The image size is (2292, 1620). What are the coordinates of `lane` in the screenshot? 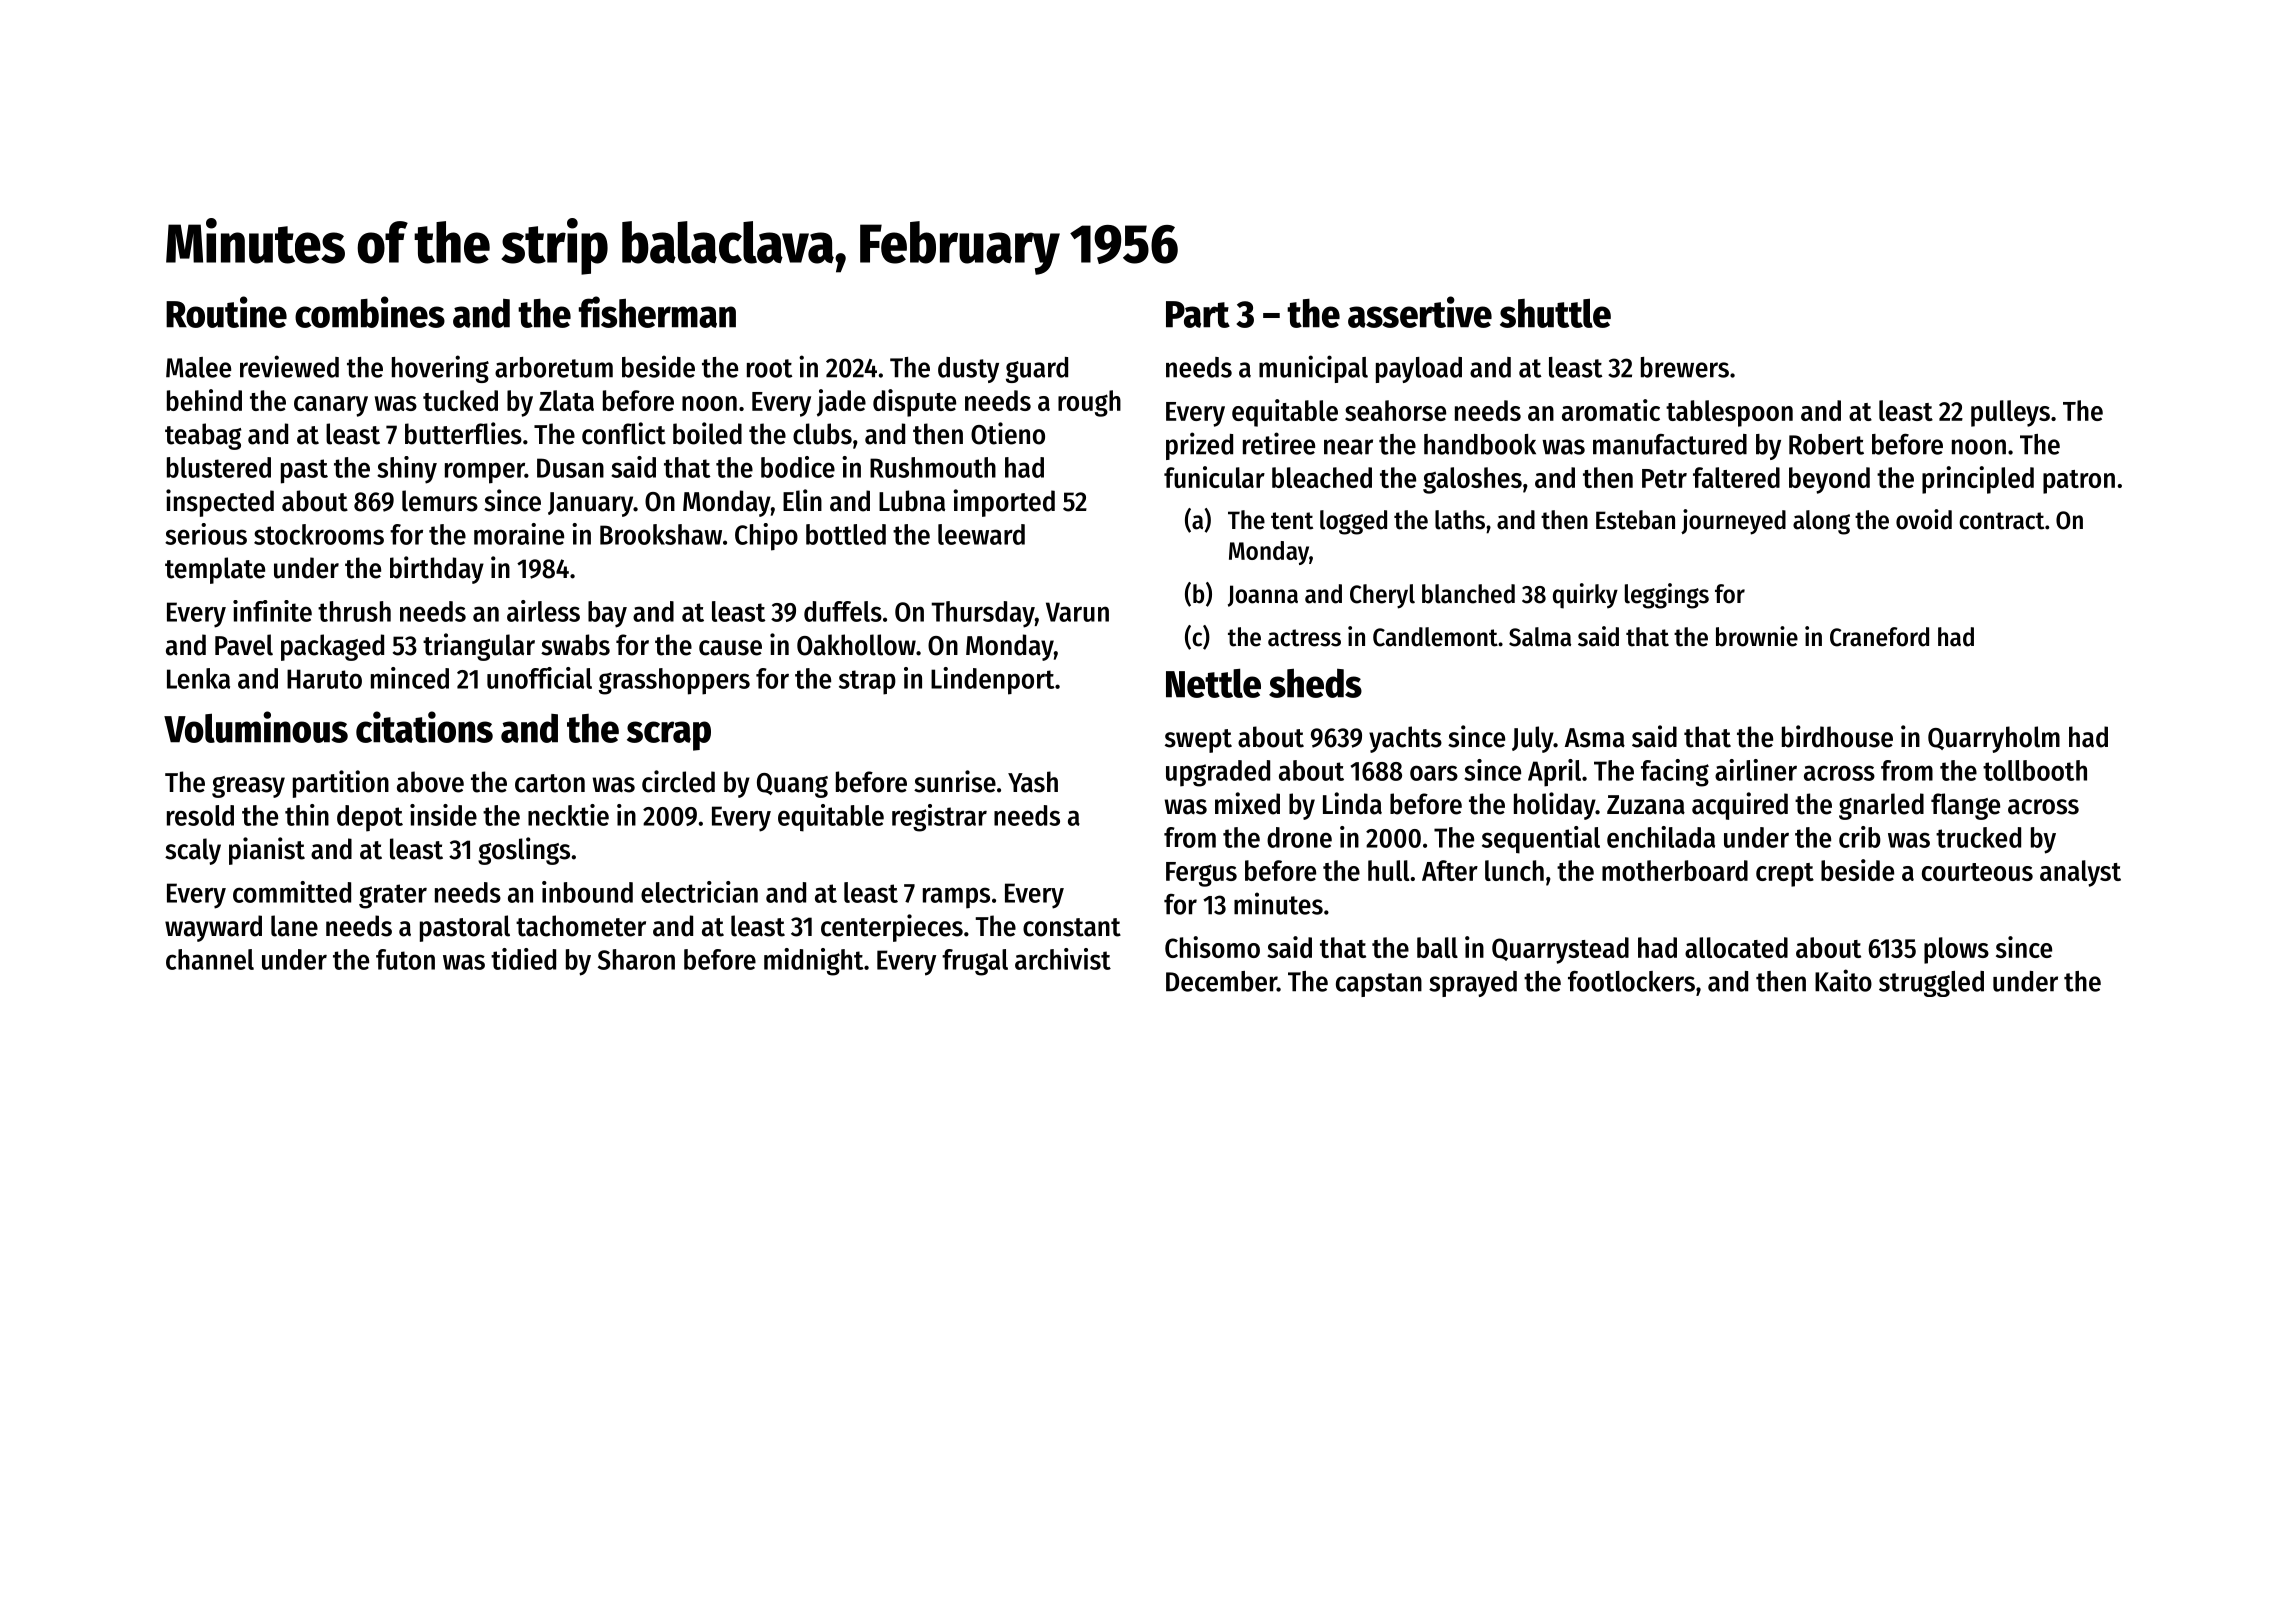 It's located at (294, 926).
